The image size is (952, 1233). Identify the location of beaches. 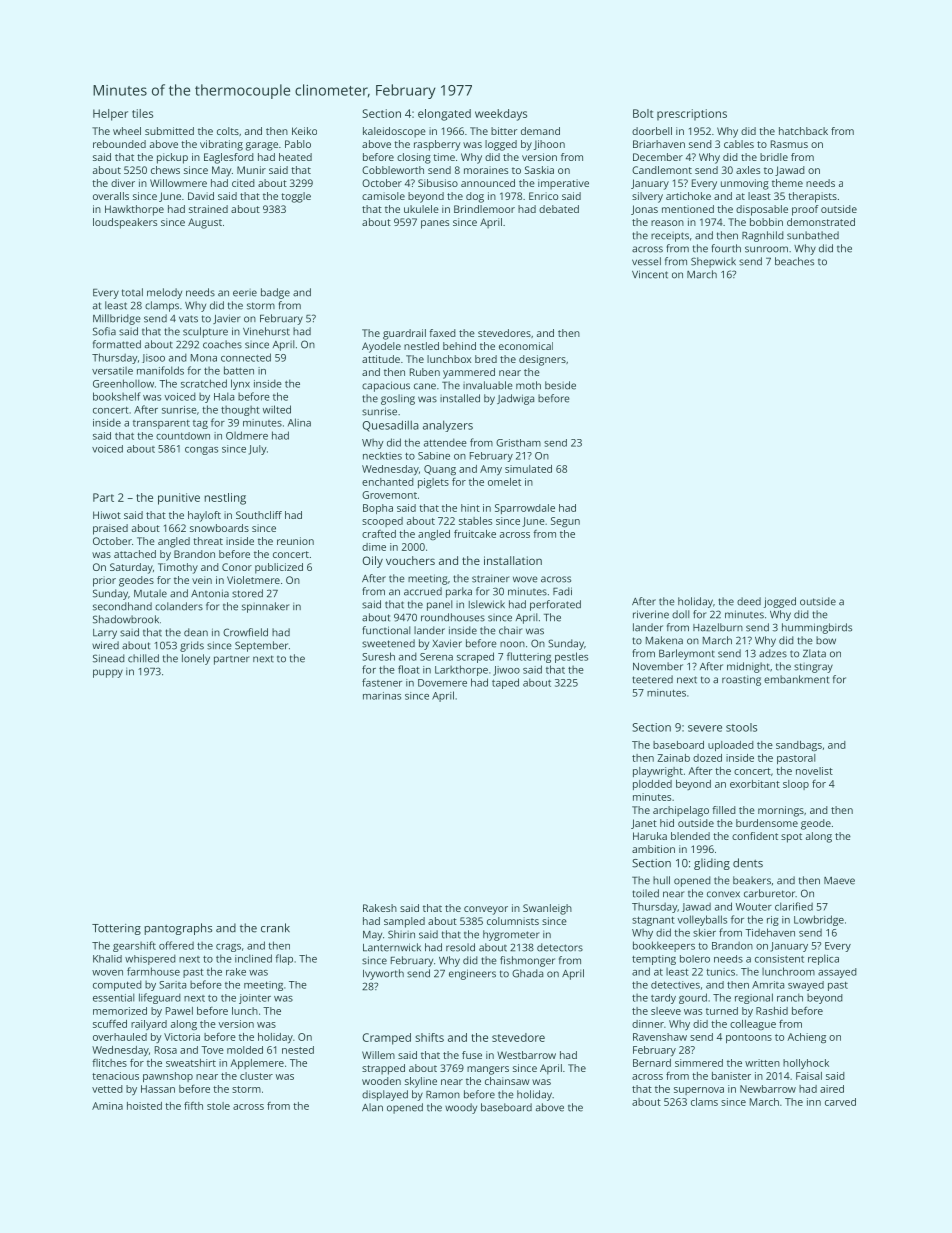
(794, 261).
